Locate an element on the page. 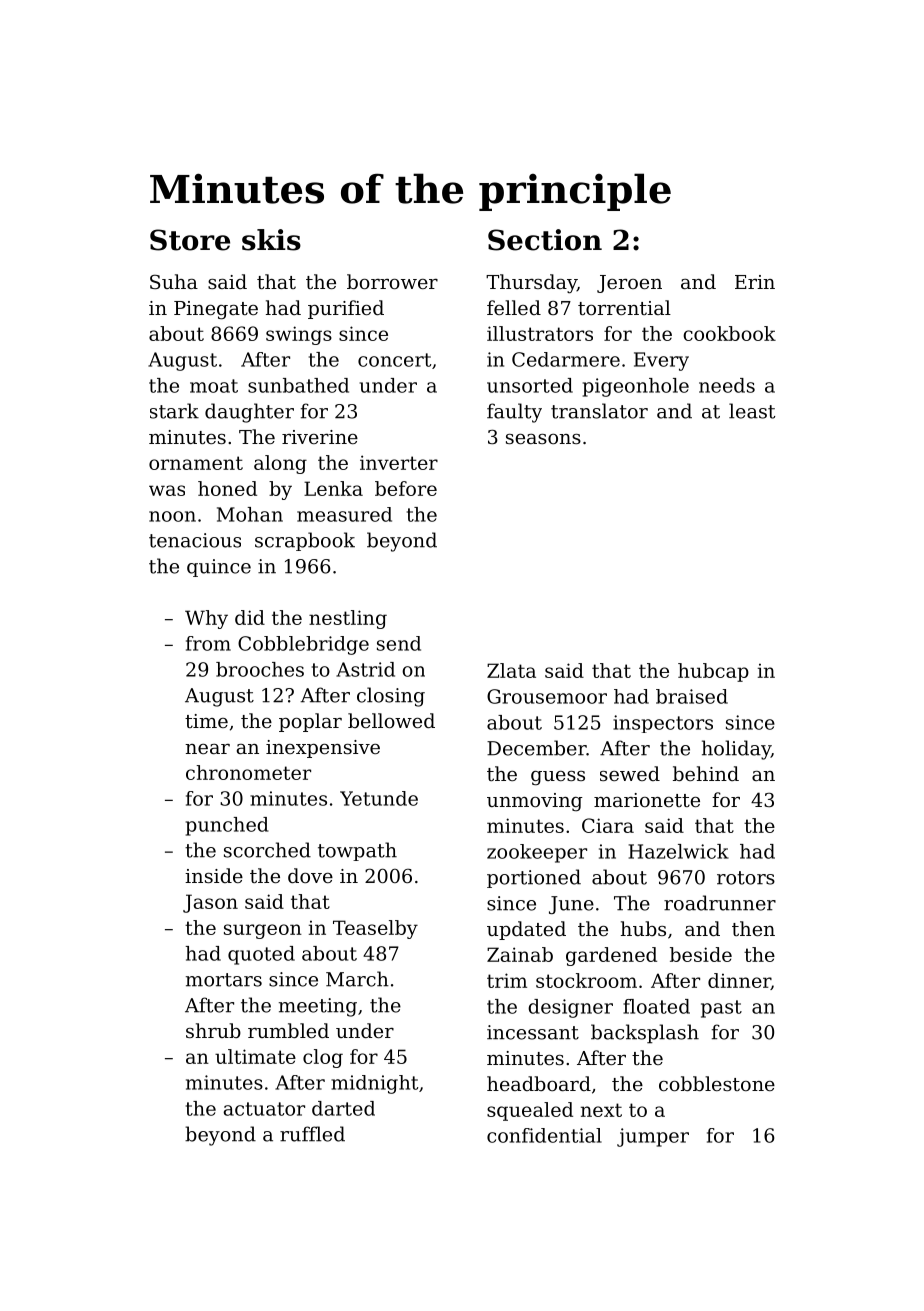 The width and height of the page is (924, 1311). confidential is located at coordinates (544, 1135).
